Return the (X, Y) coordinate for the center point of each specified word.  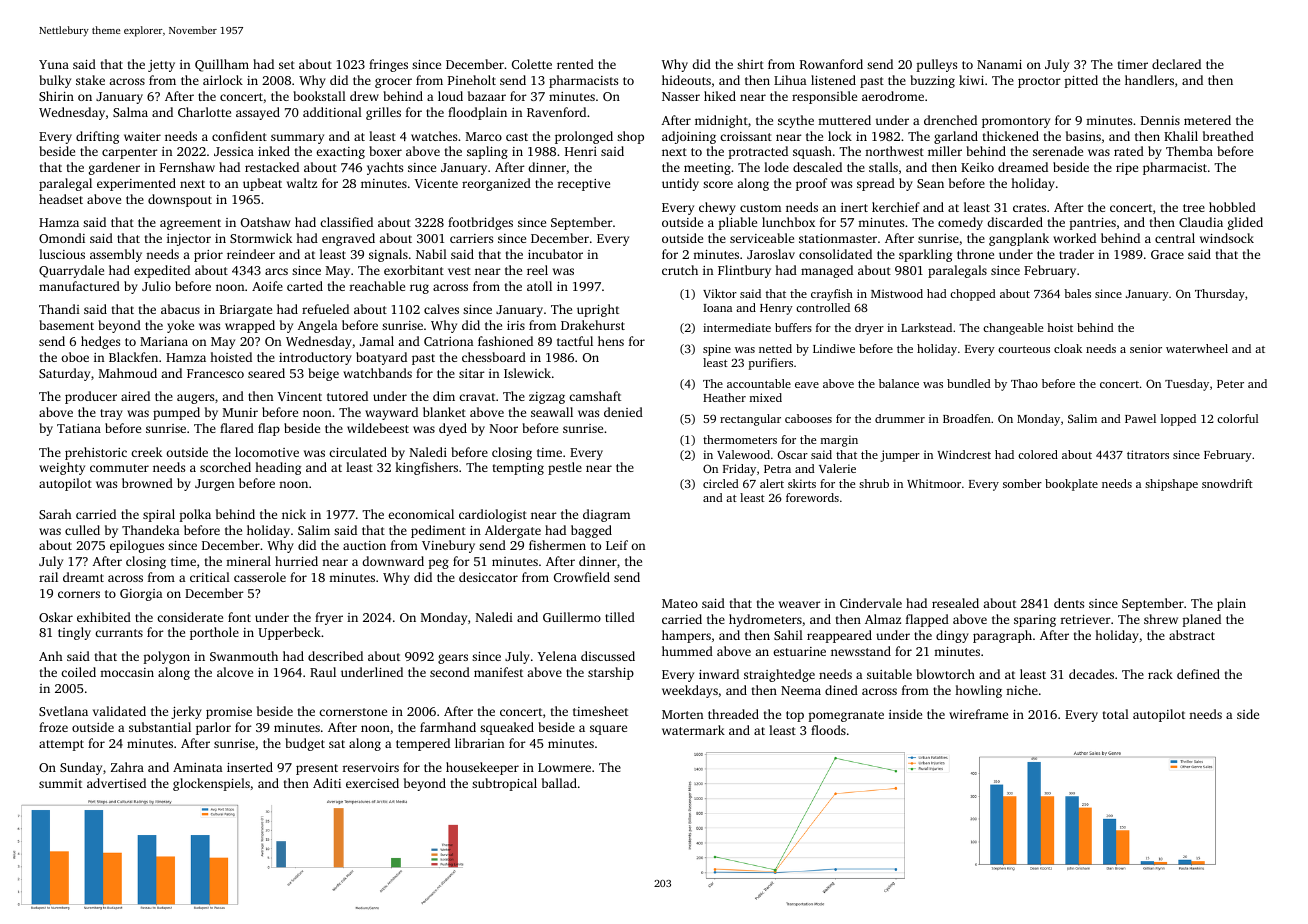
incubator (555, 254)
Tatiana (79, 428)
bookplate (1071, 485)
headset (61, 199)
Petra (777, 469)
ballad (559, 783)
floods (828, 730)
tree (1194, 208)
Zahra (127, 767)
